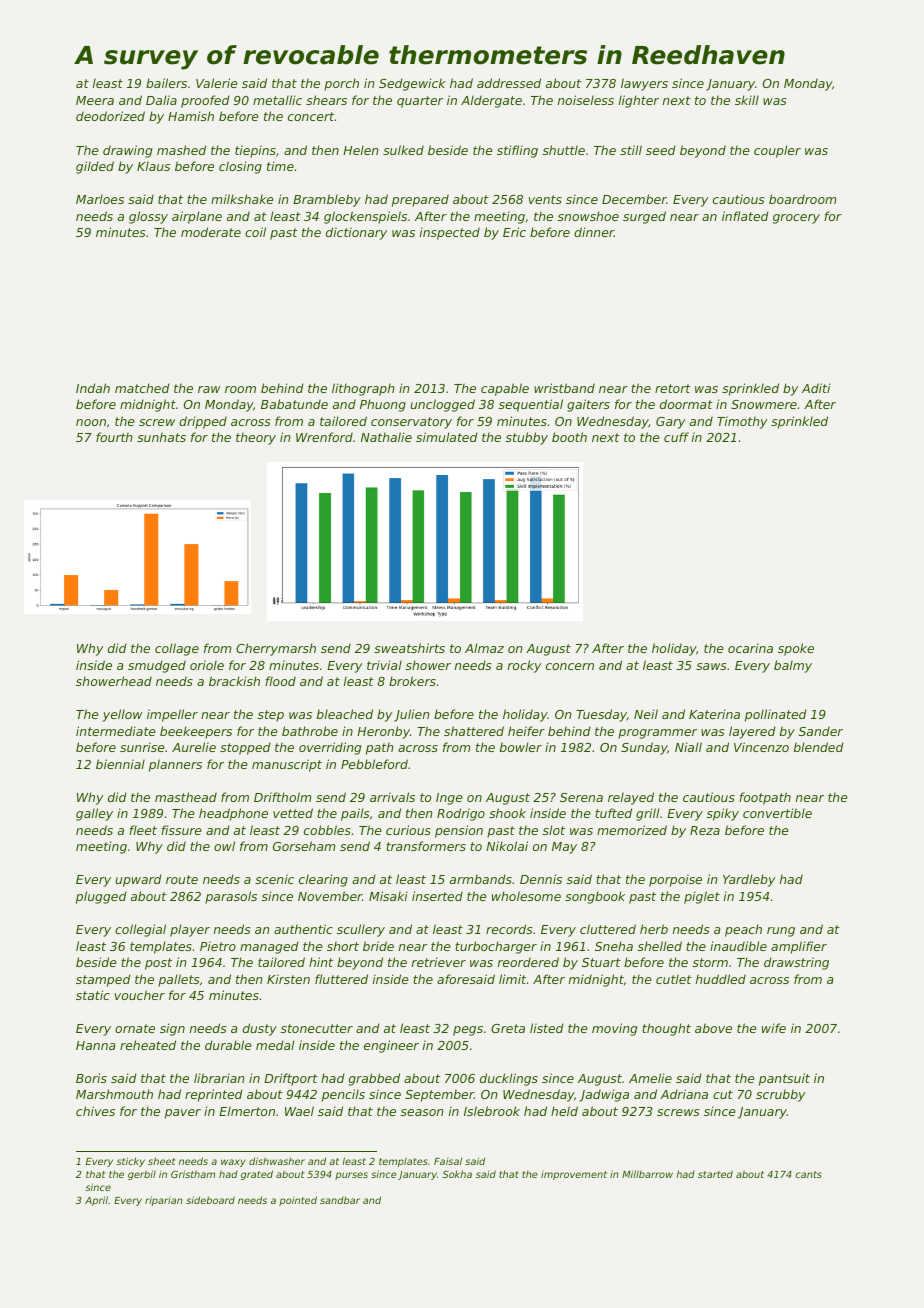 The height and width of the document is (1308, 924). Describe the element at coordinates (711, 666) in the document. I see `saws` at that location.
